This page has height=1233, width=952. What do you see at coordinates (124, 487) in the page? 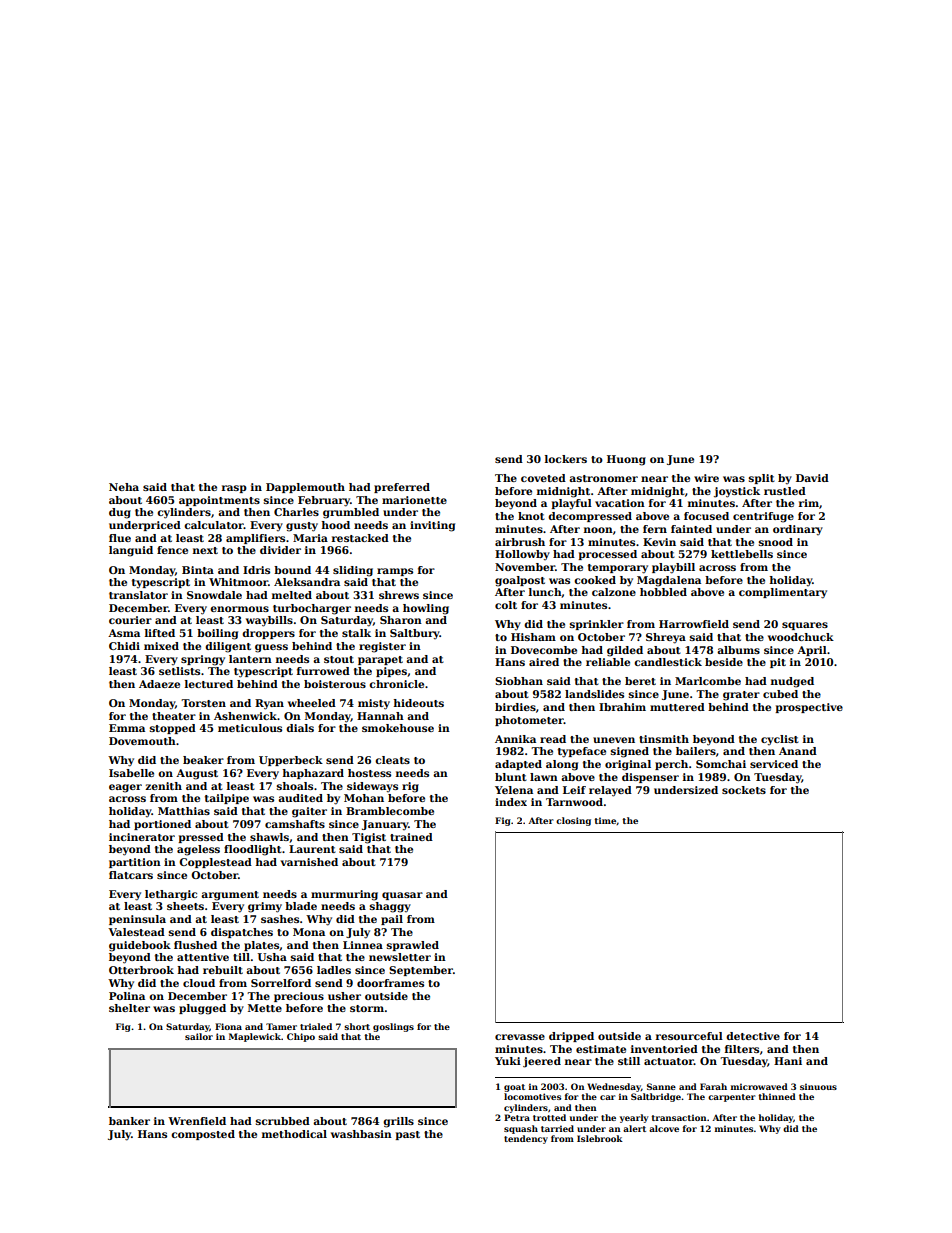
I see `Neha` at bounding box center [124, 487].
